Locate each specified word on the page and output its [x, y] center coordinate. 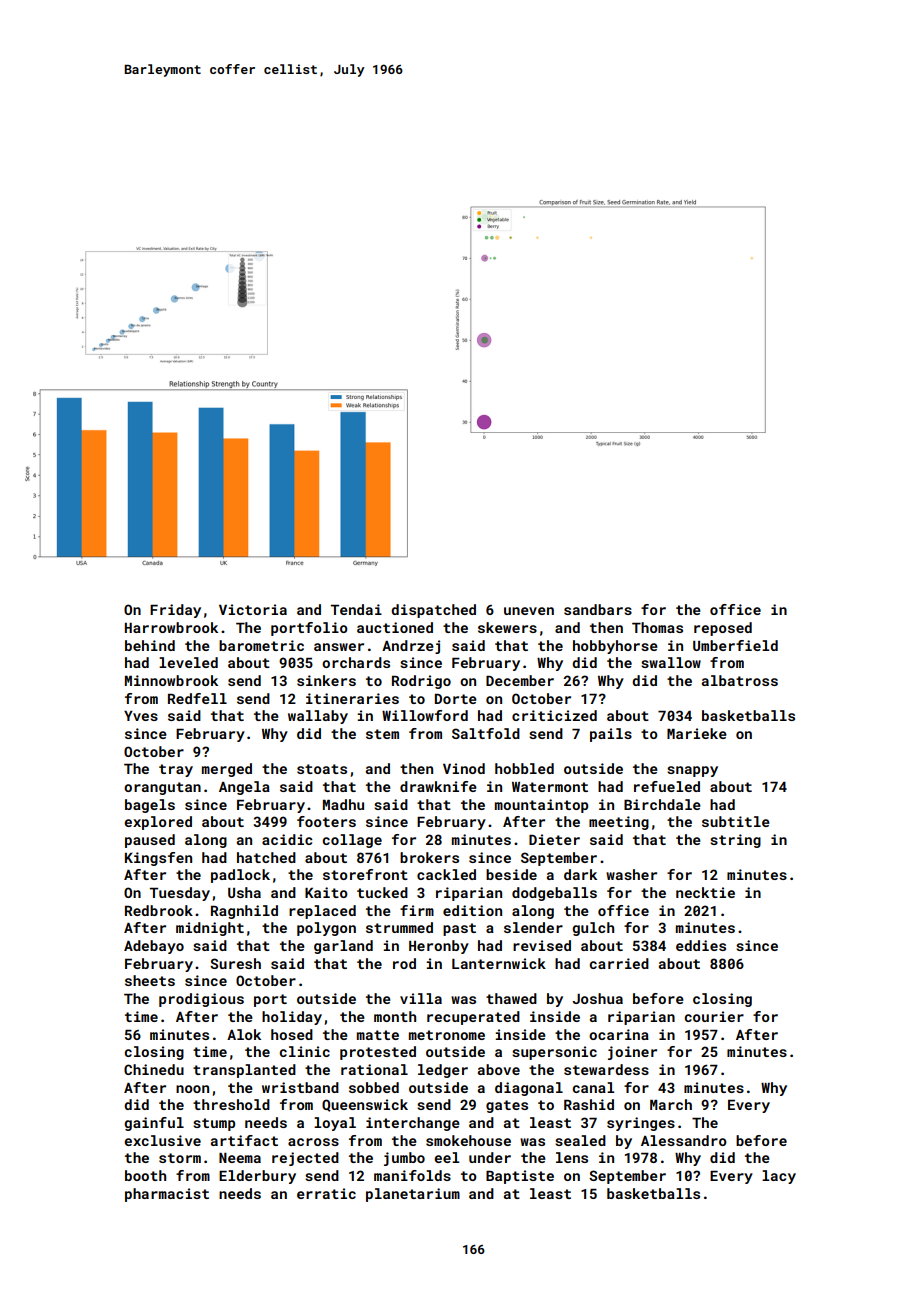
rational [374, 1069]
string [735, 841]
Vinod [464, 768]
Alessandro [684, 1140]
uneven [529, 611]
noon [192, 1089]
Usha [244, 892]
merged [227, 770]
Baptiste [520, 1177]
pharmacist [167, 1195]
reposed [723, 629]
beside [511, 874]
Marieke [697, 733]
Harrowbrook [171, 627]
